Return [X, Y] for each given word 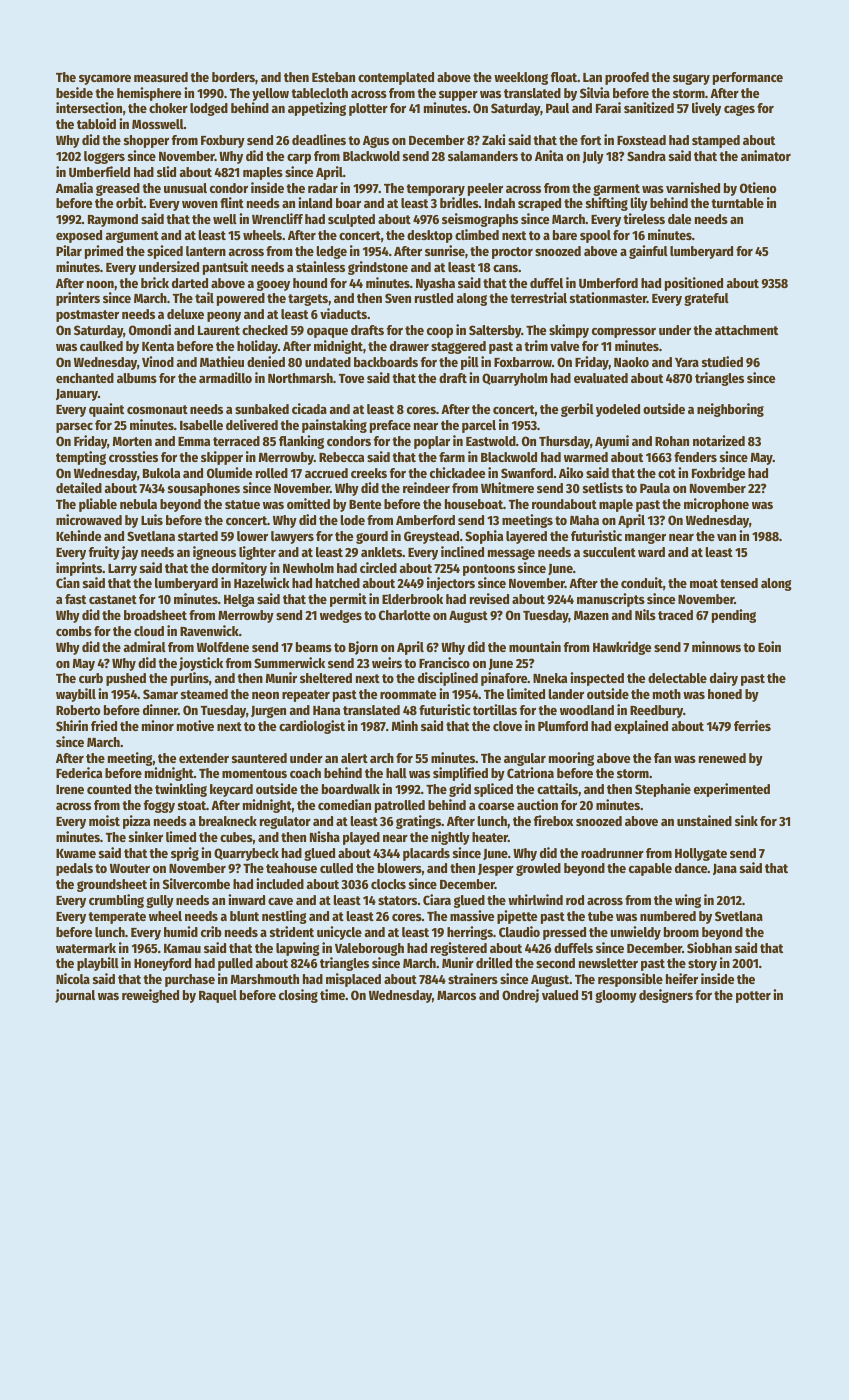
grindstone [378, 268]
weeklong [521, 78]
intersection [89, 107]
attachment [746, 330]
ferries [752, 725]
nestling [284, 917]
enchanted [85, 378]
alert [354, 758]
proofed [627, 78]
